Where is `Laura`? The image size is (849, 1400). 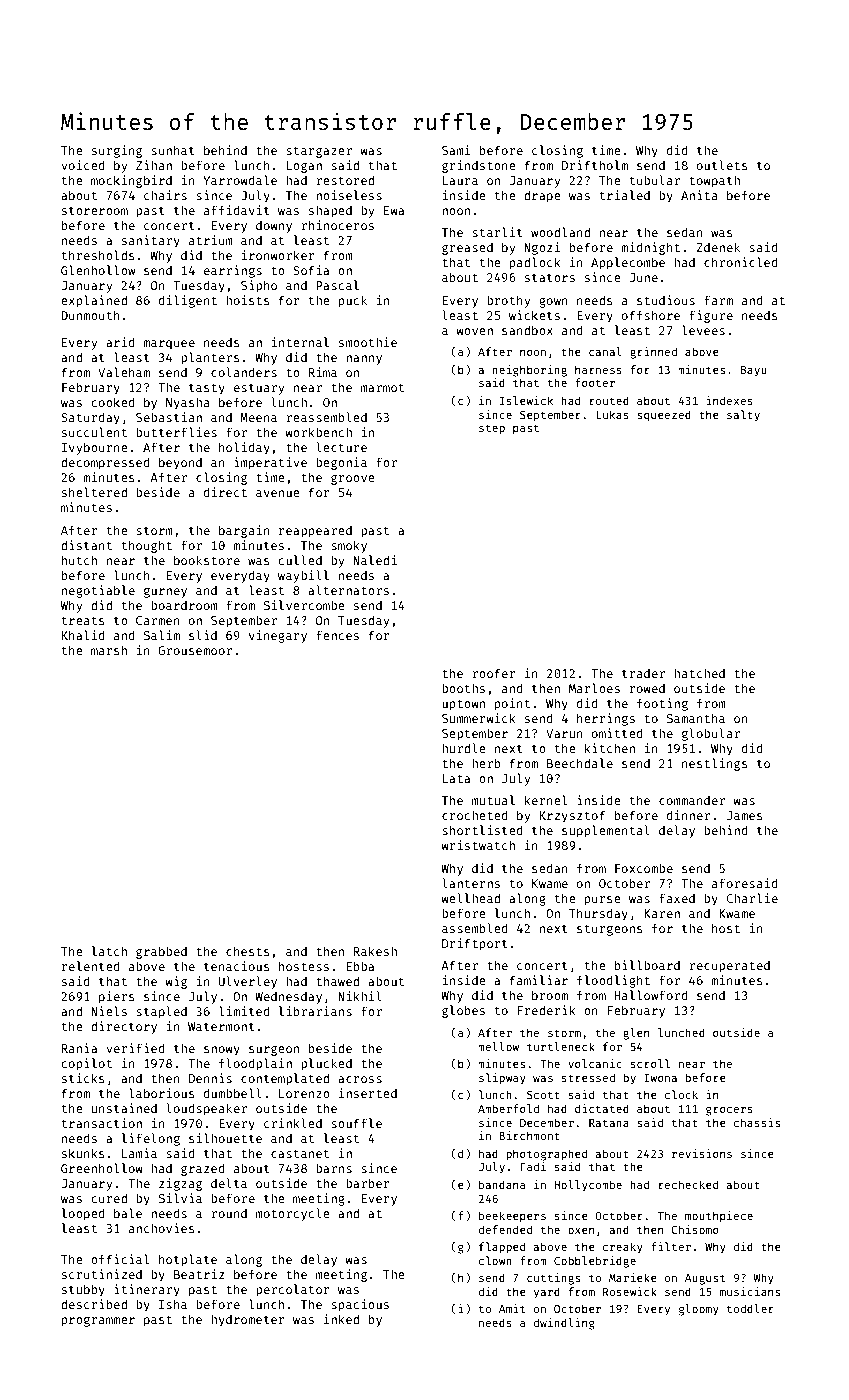
Laura is located at coordinates (460, 180).
